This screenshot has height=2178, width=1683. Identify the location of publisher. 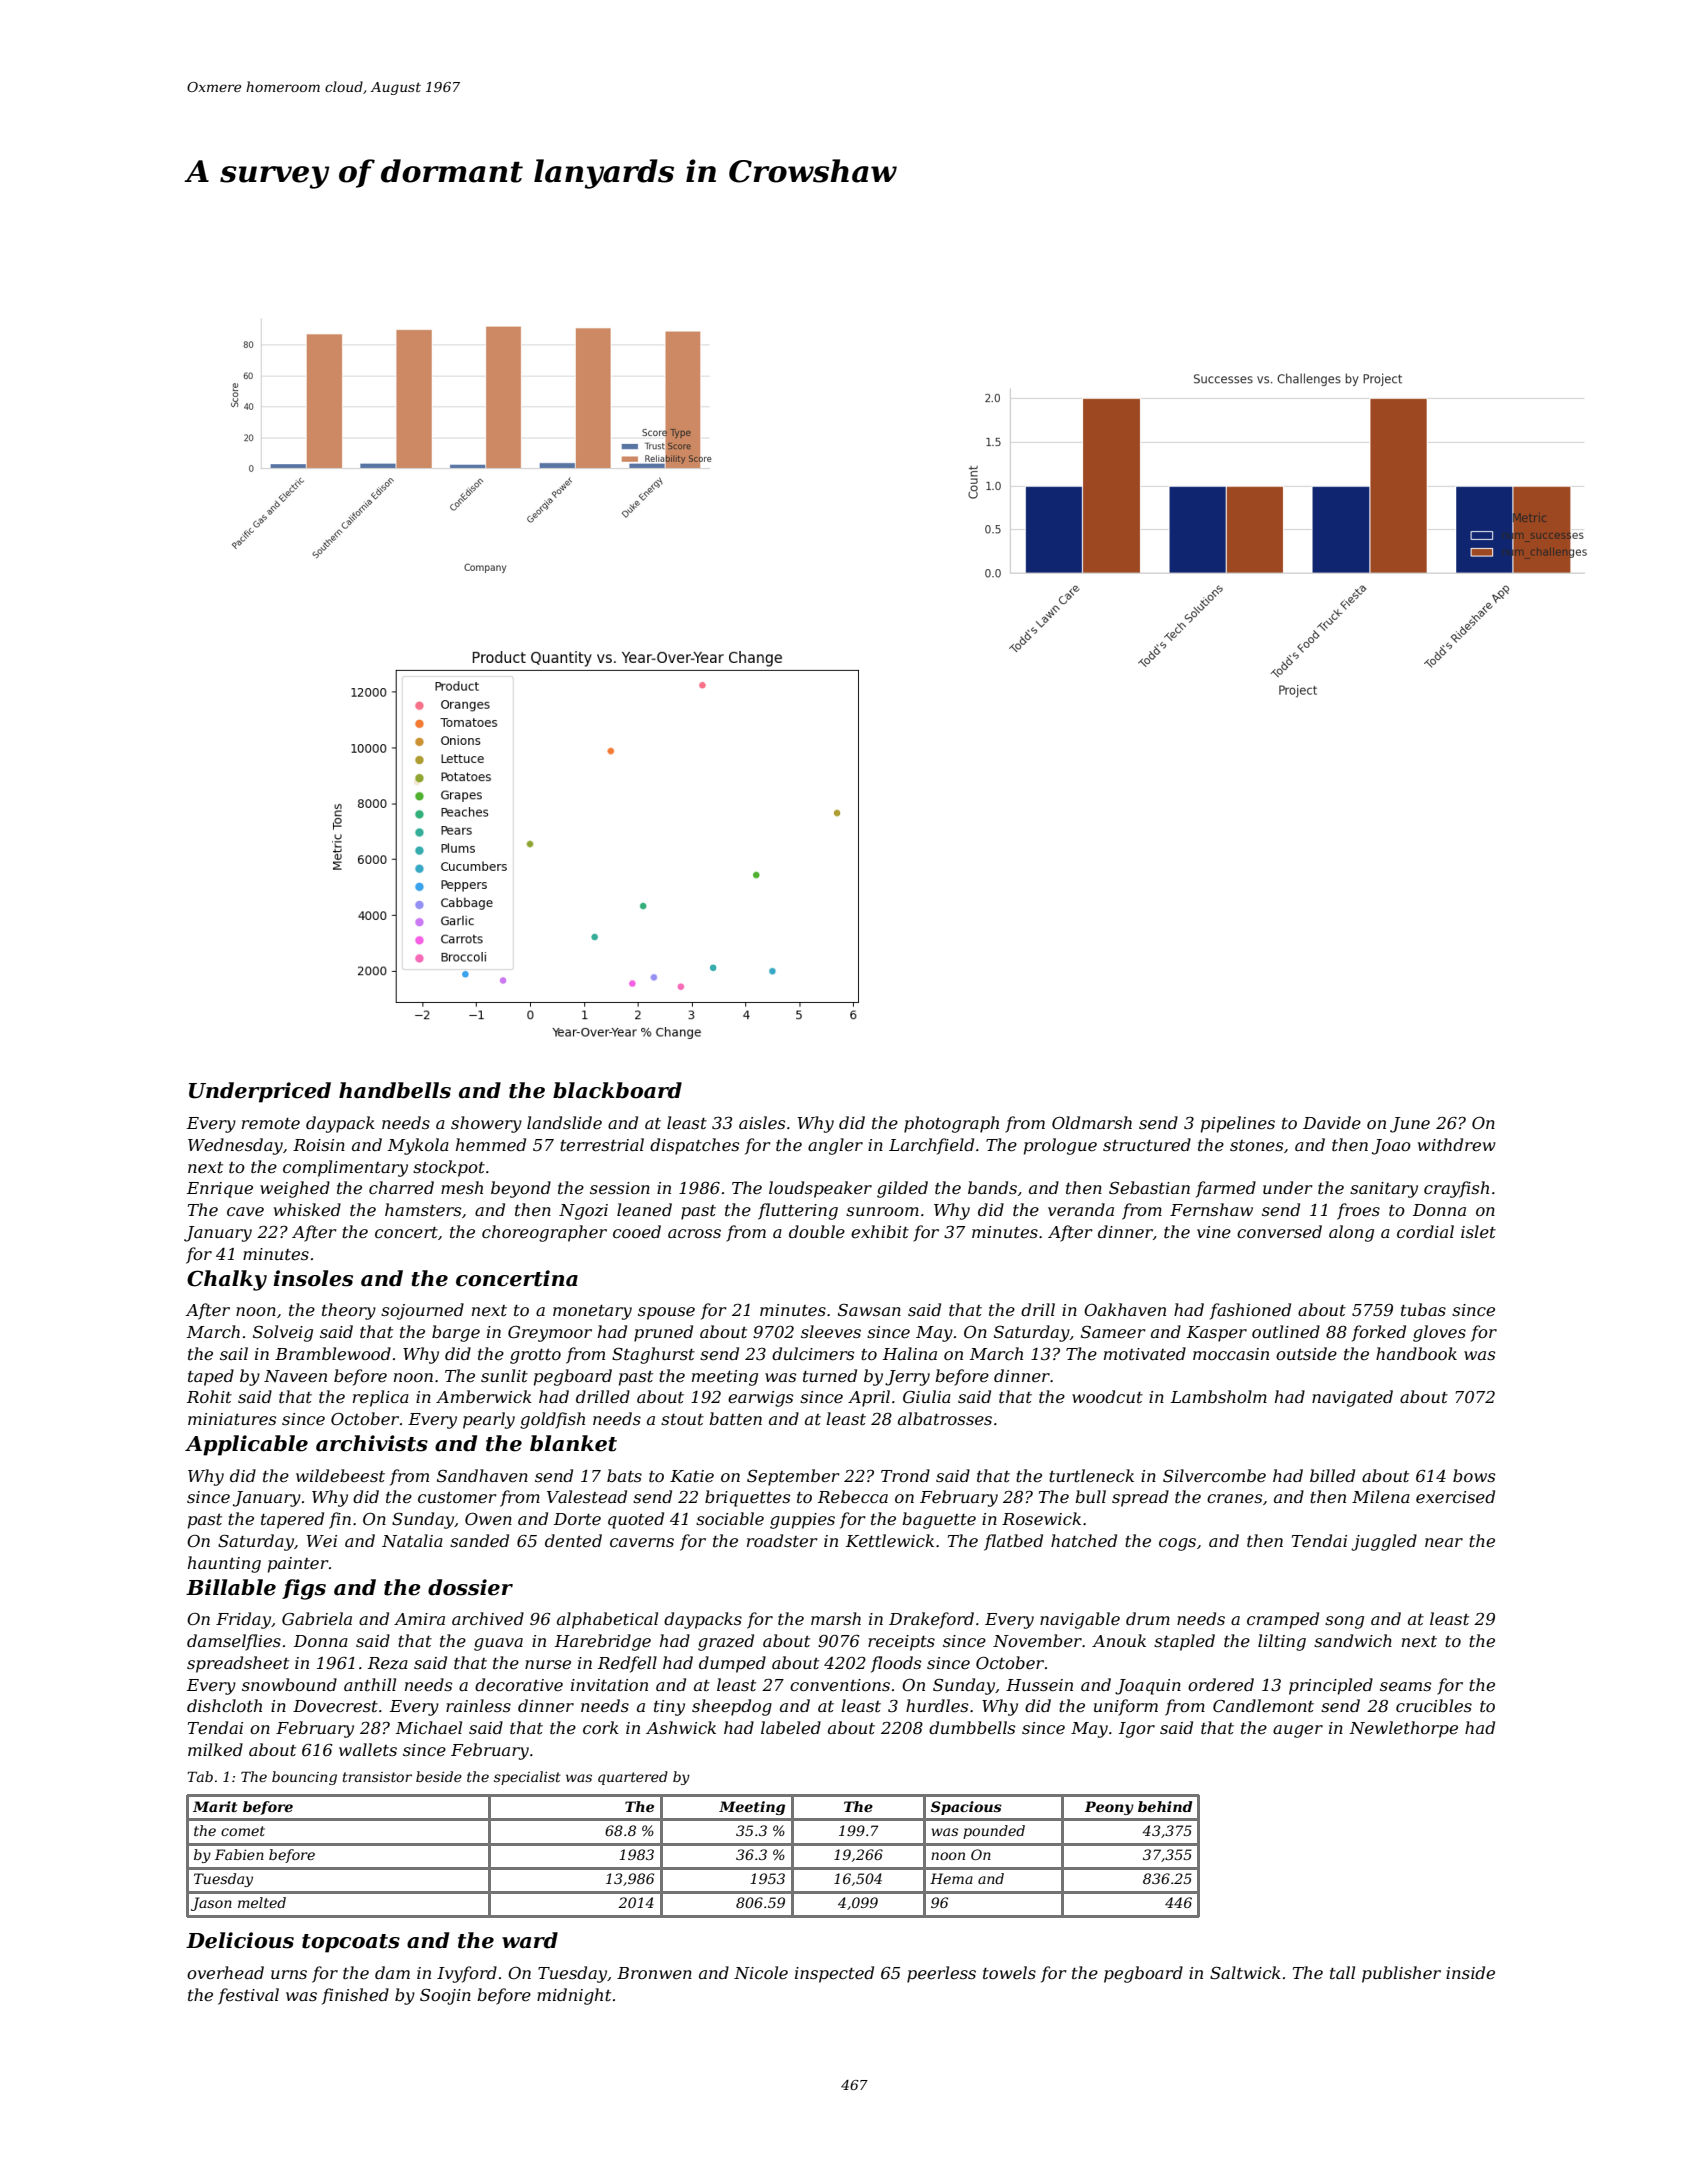
(1401, 1974).
